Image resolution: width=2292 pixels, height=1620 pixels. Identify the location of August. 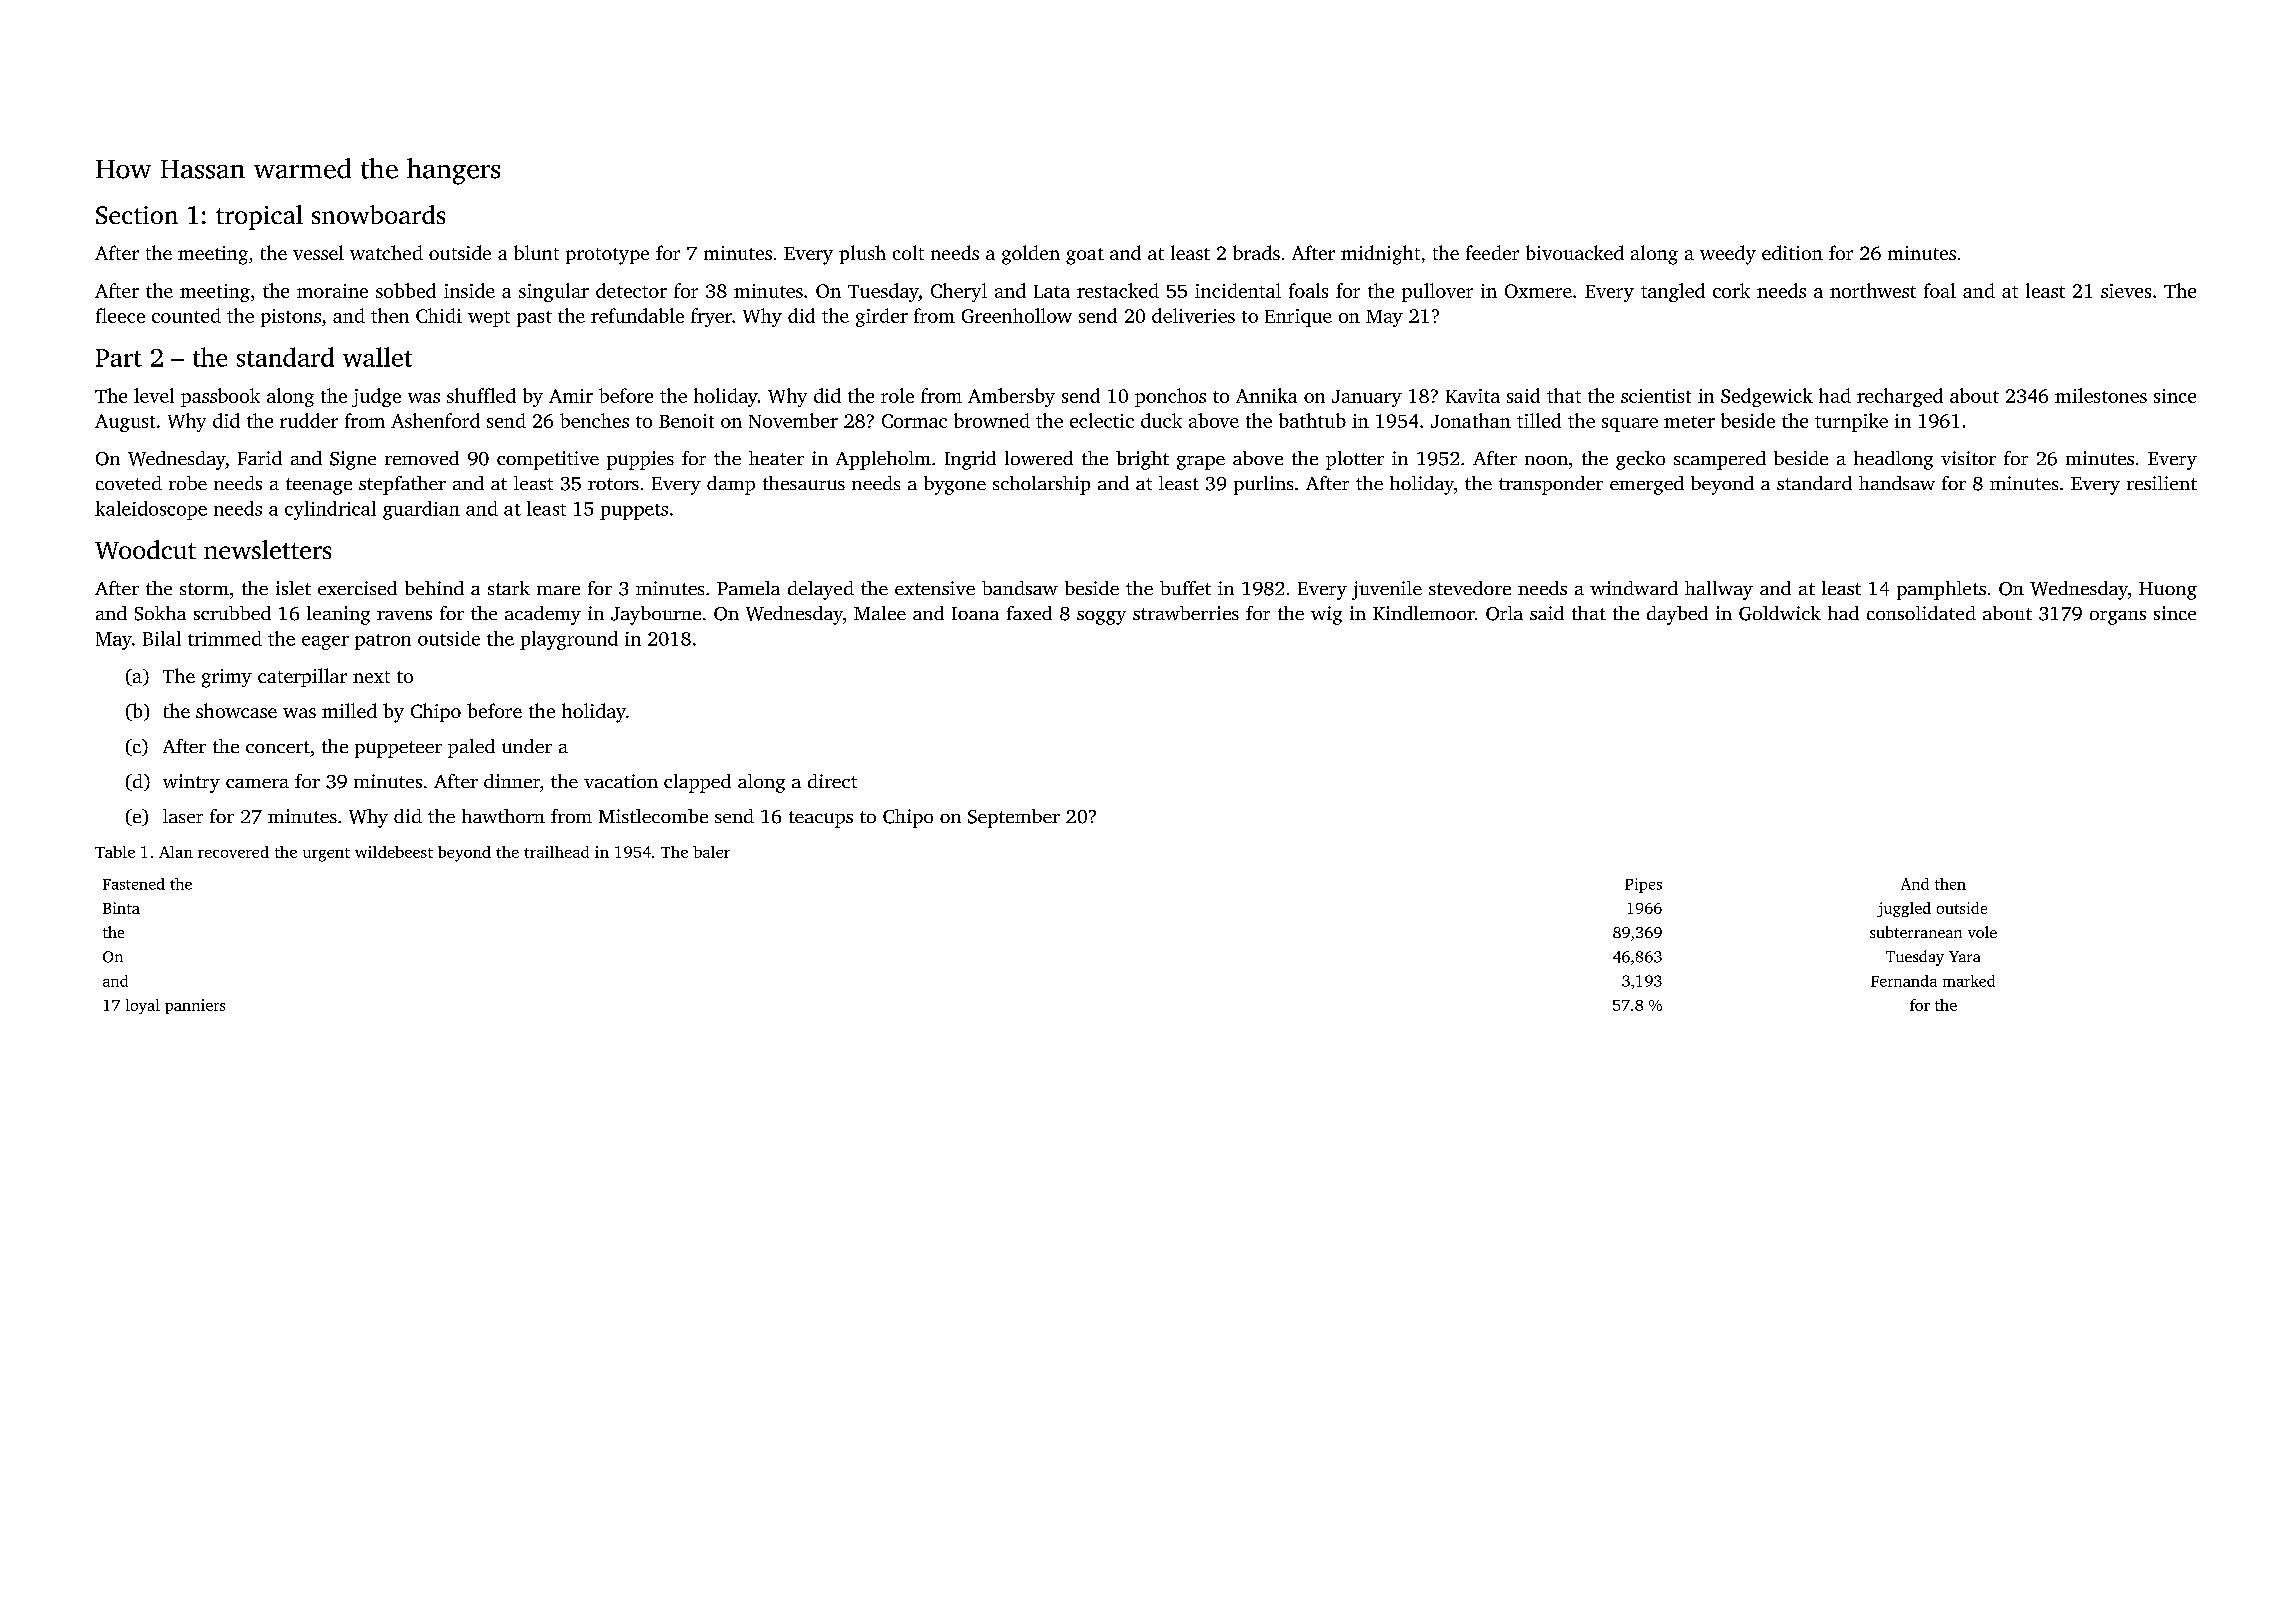
(125, 423).
